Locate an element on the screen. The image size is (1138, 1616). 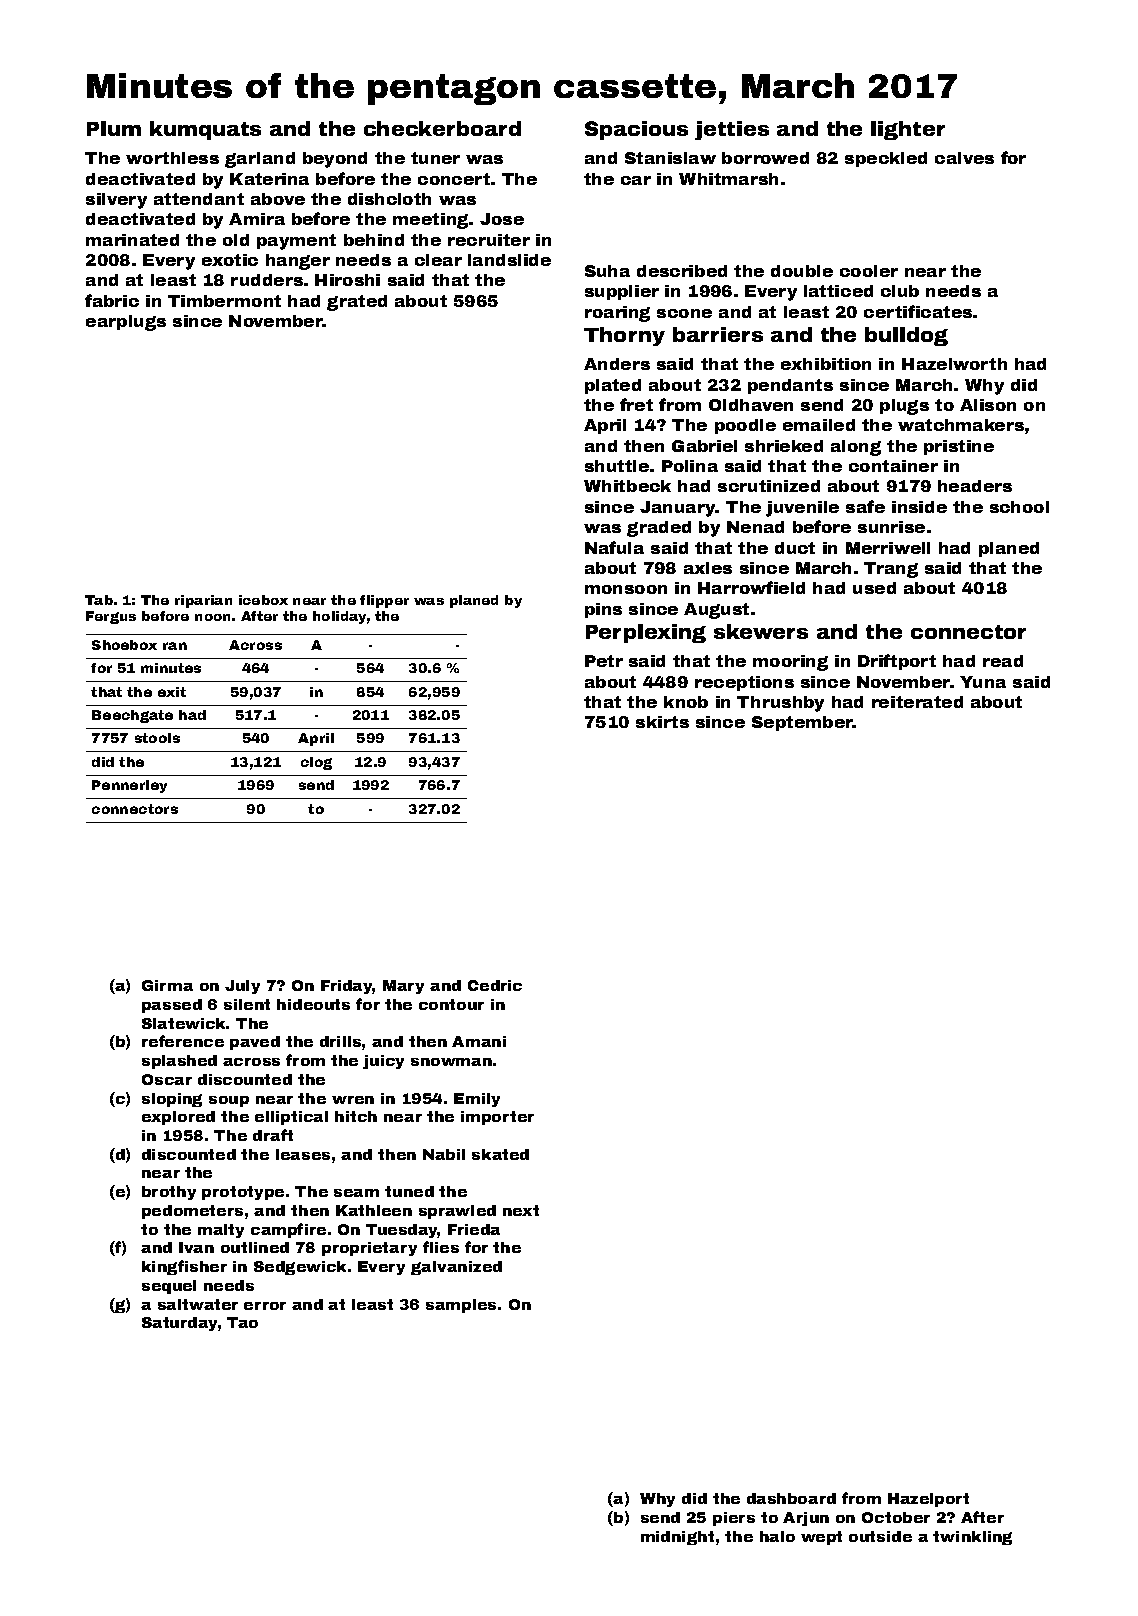
safe is located at coordinates (865, 506).
